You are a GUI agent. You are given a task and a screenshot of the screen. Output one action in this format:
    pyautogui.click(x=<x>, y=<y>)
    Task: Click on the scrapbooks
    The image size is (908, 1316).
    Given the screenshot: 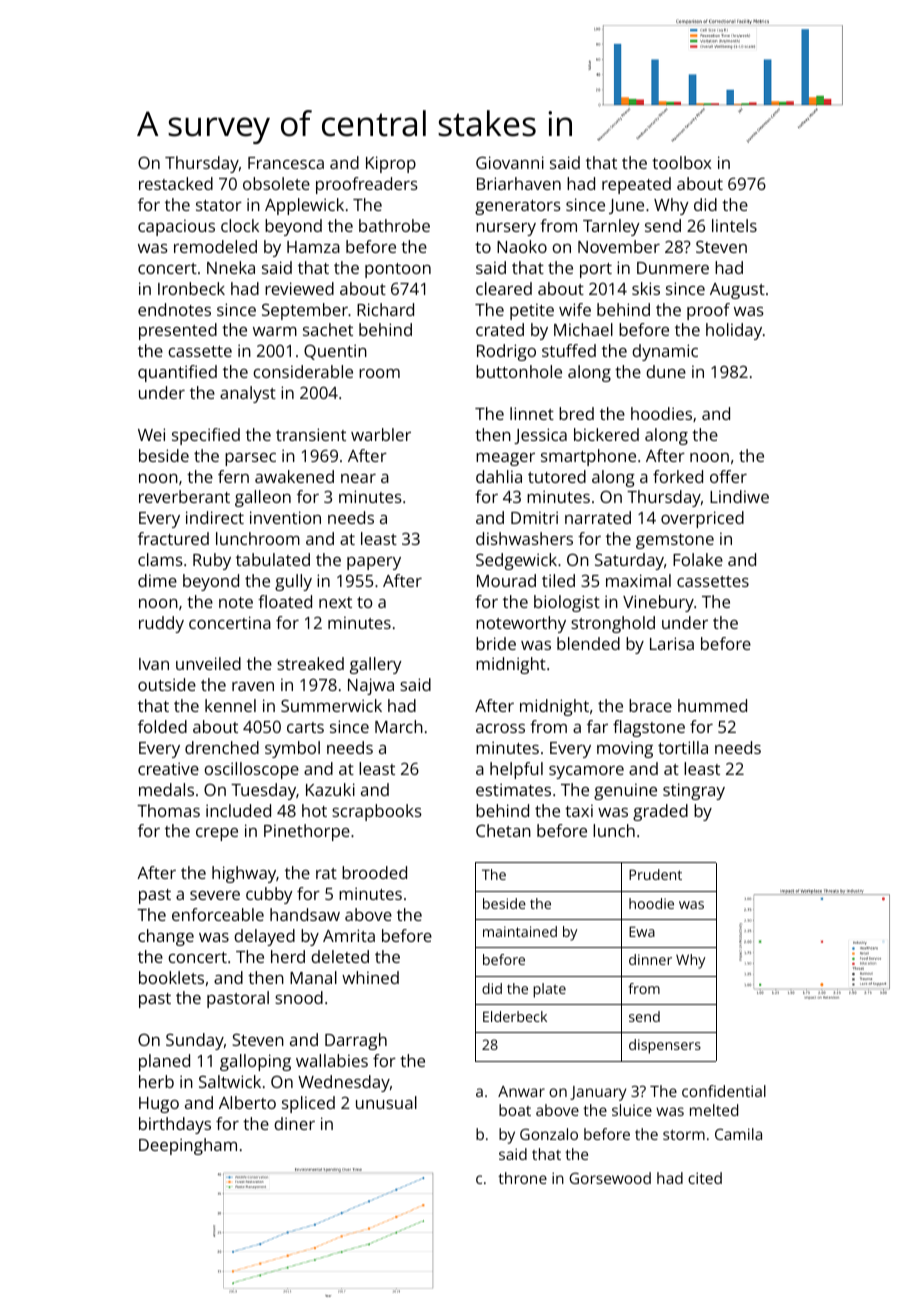 What is the action you would take?
    pyautogui.click(x=377, y=812)
